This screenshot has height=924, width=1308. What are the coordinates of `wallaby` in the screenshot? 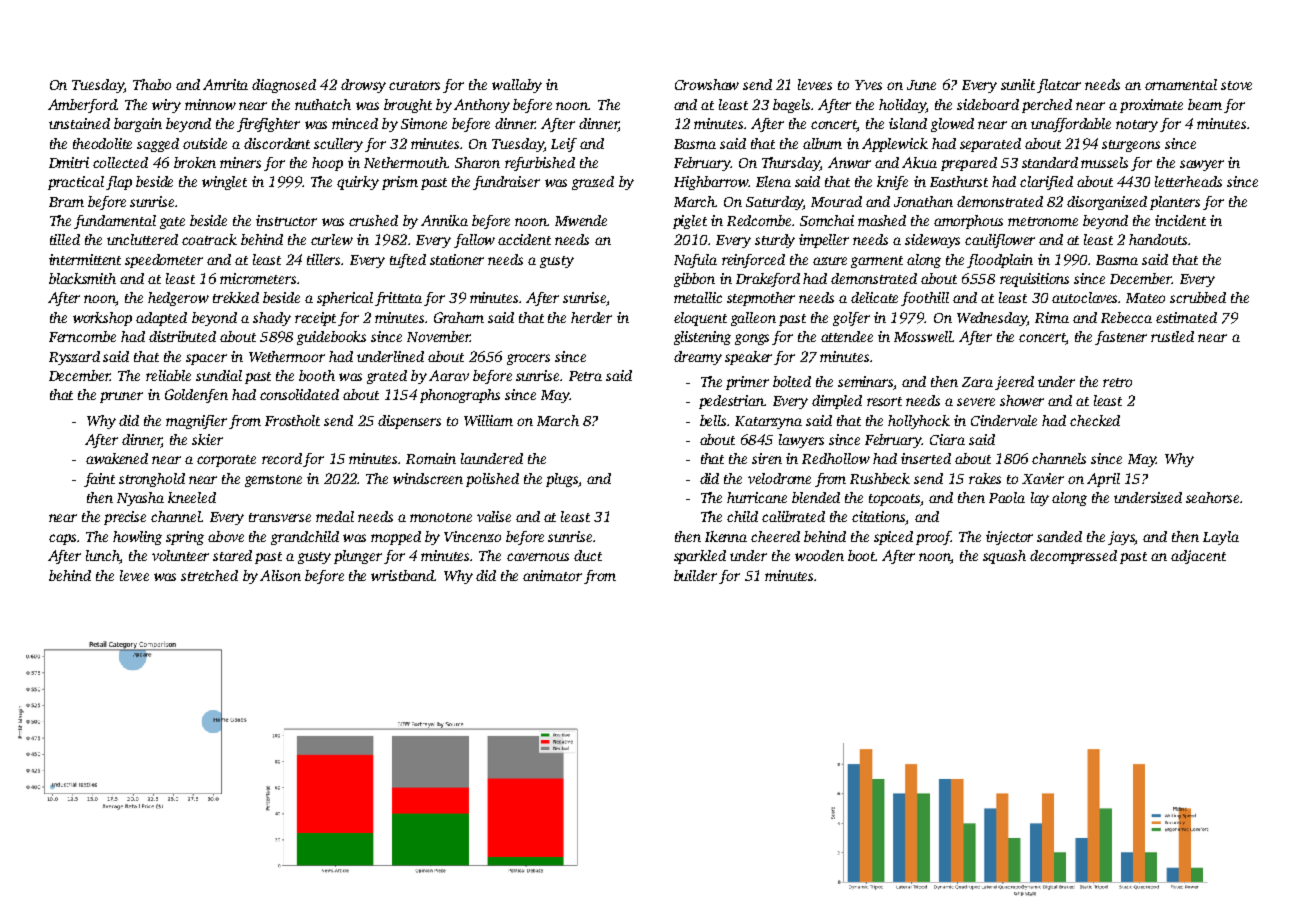 It's located at (517, 86).
